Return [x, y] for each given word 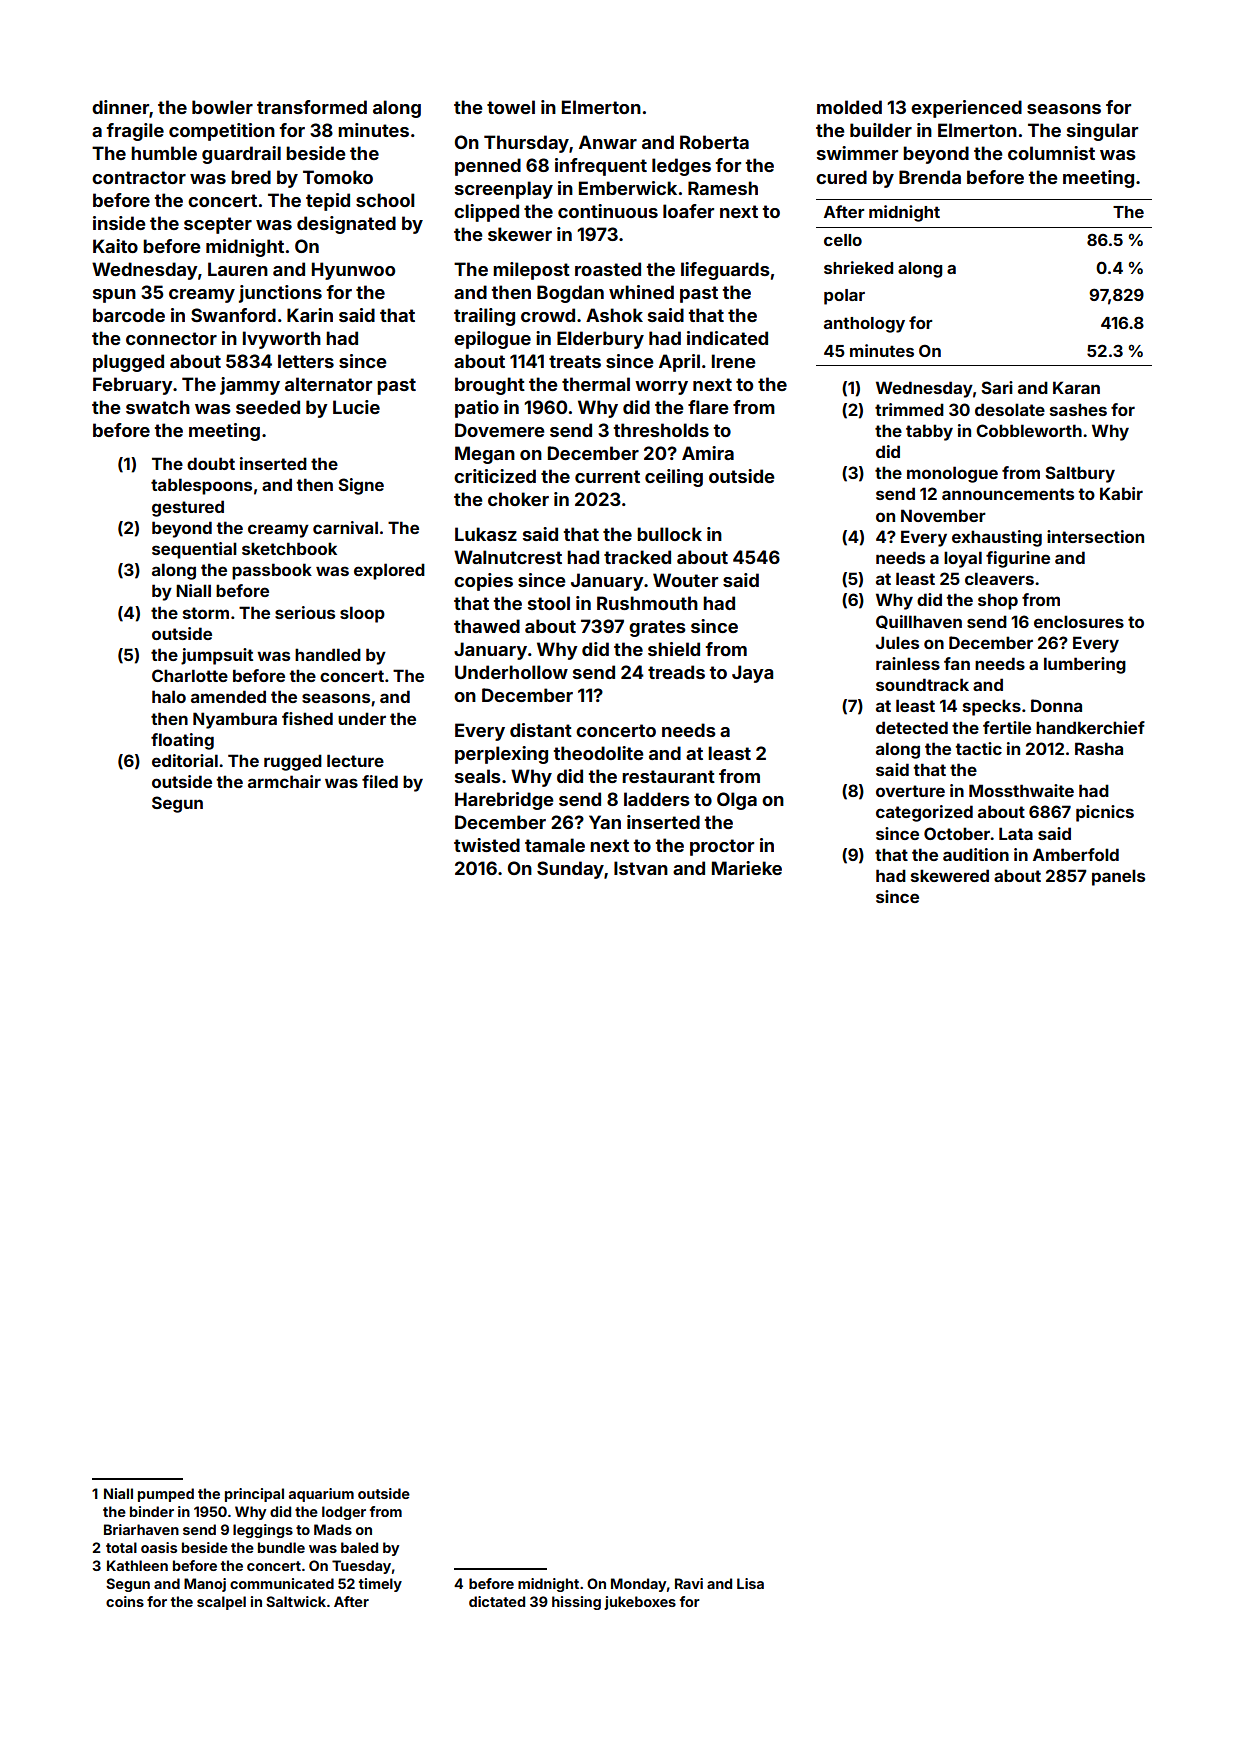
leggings [263, 1531]
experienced [966, 109]
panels [1118, 877]
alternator [328, 384]
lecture [355, 760]
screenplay [504, 190]
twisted [487, 845]
